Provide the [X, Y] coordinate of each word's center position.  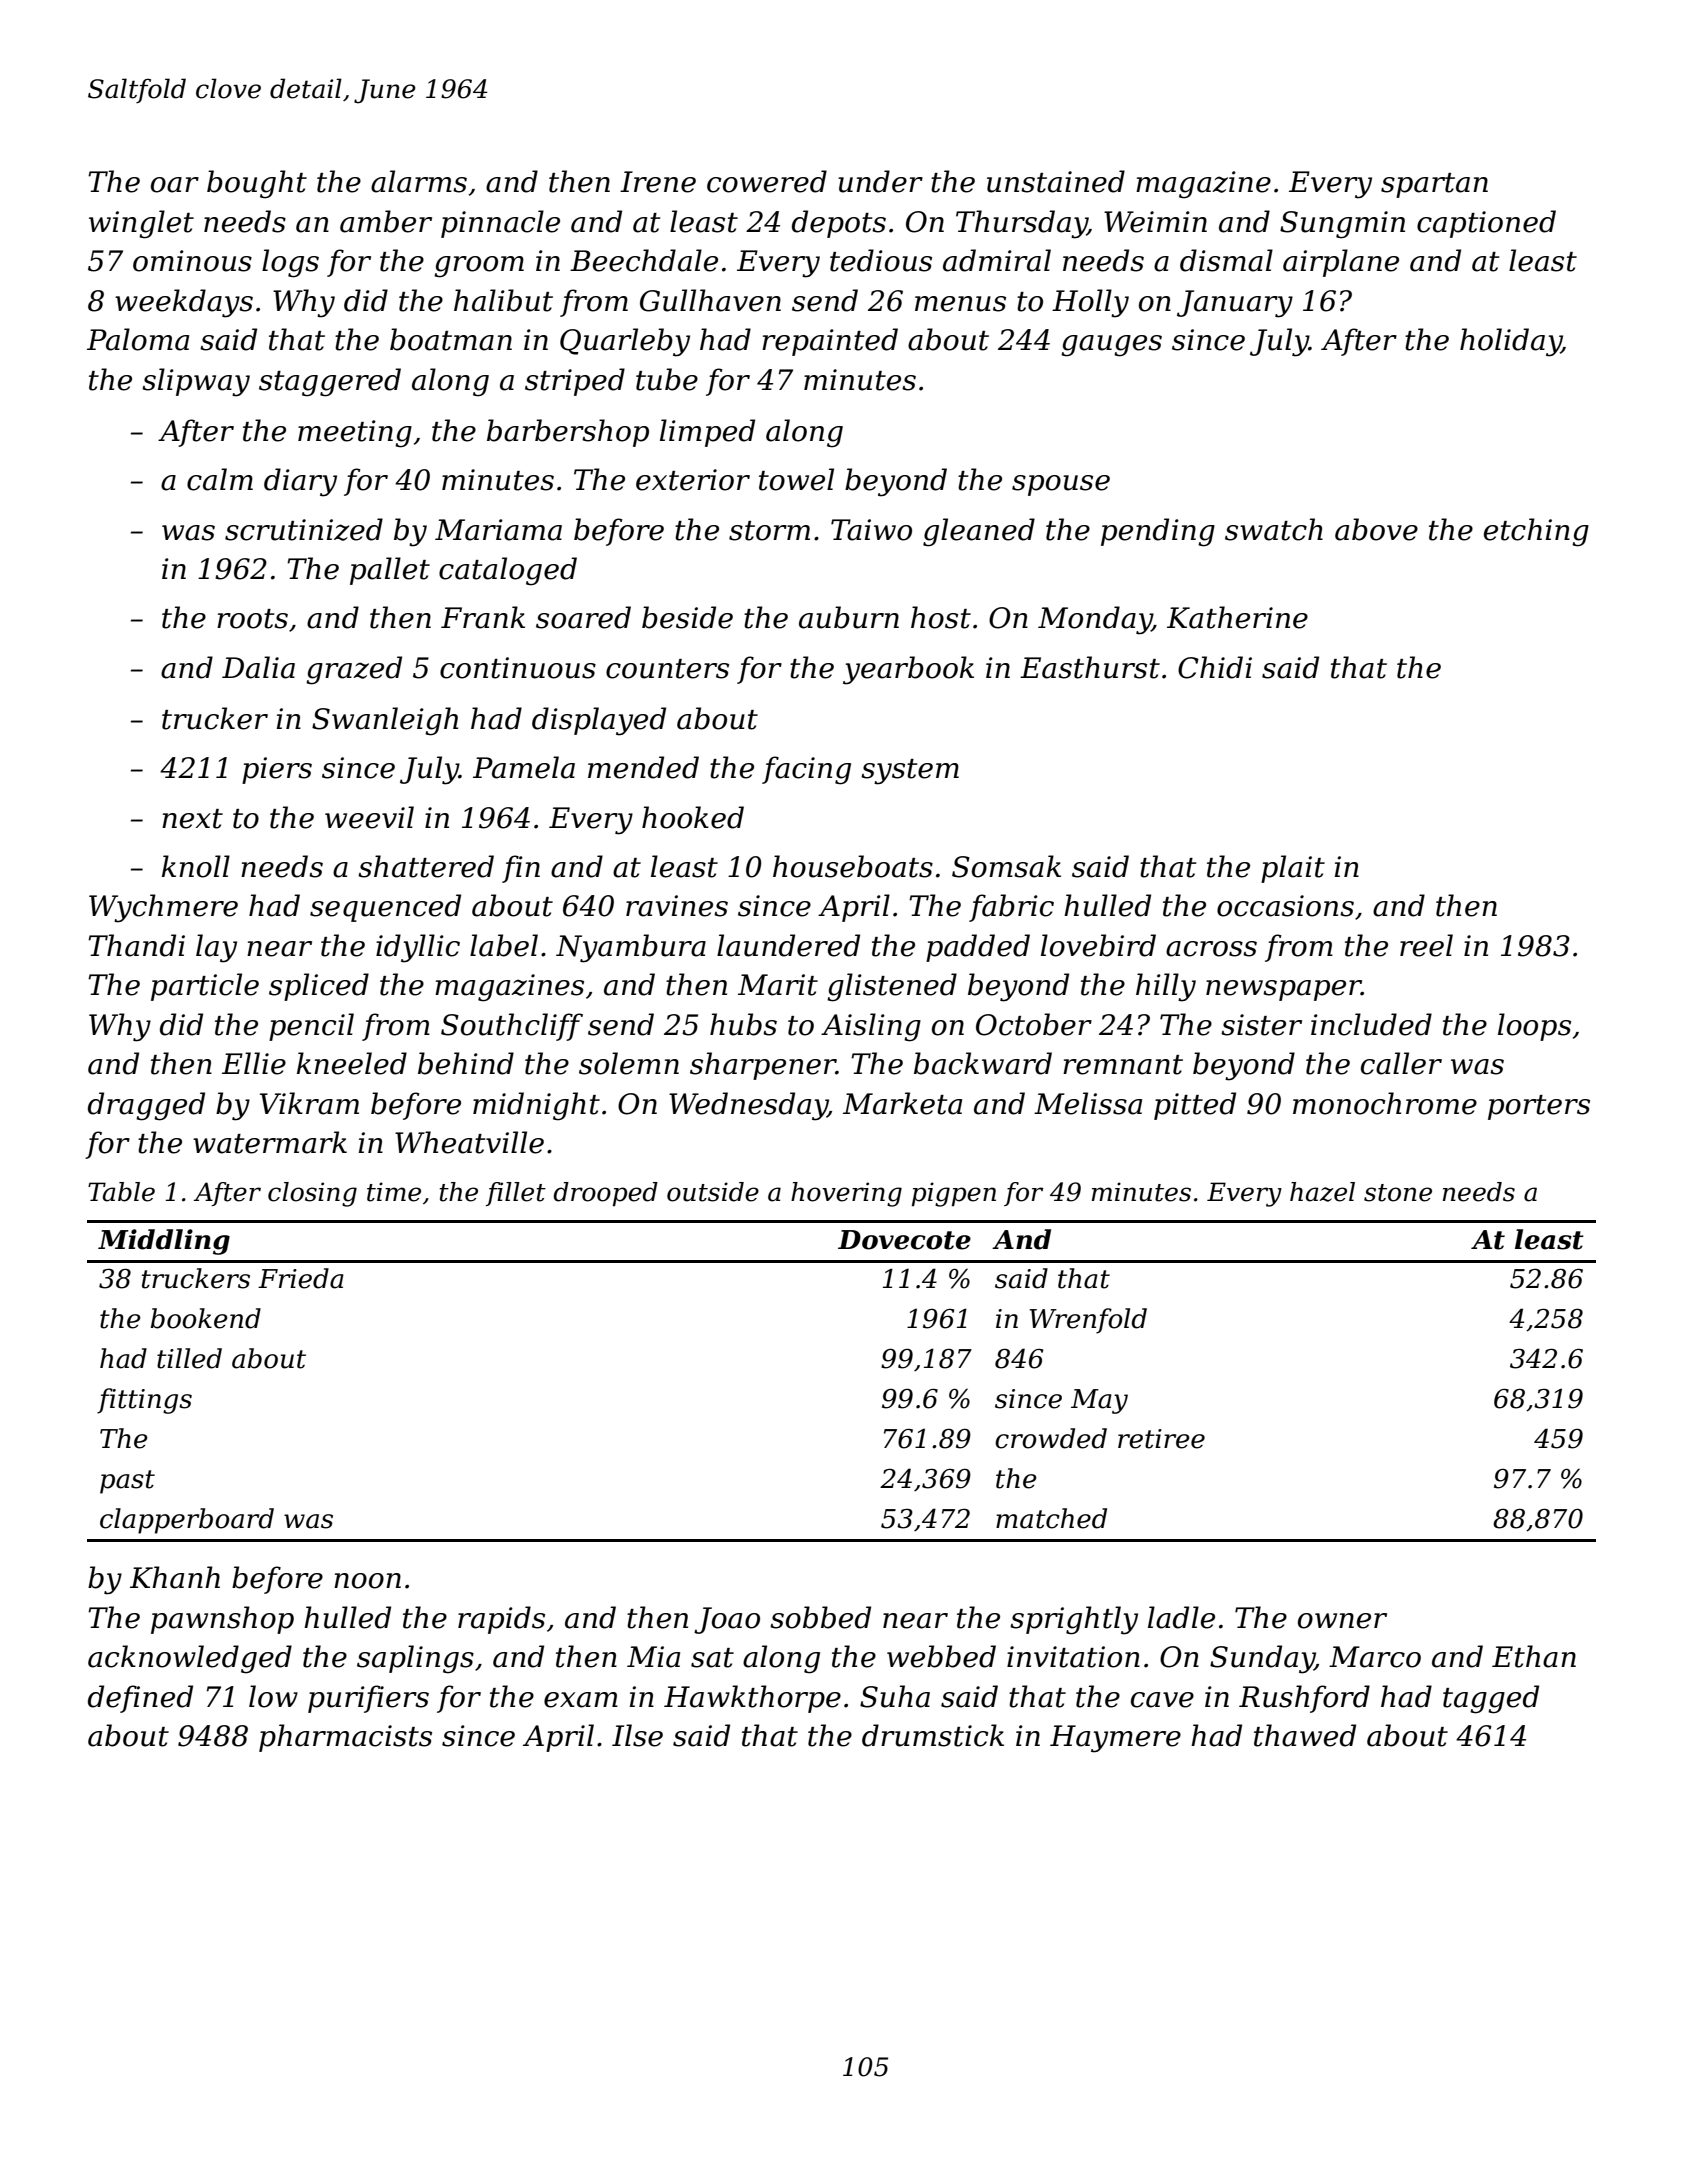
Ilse [637, 1735]
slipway [196, 382]
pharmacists [345, 1738]
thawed [1305, 1735]
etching [1536, 532]
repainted [830, 342]
